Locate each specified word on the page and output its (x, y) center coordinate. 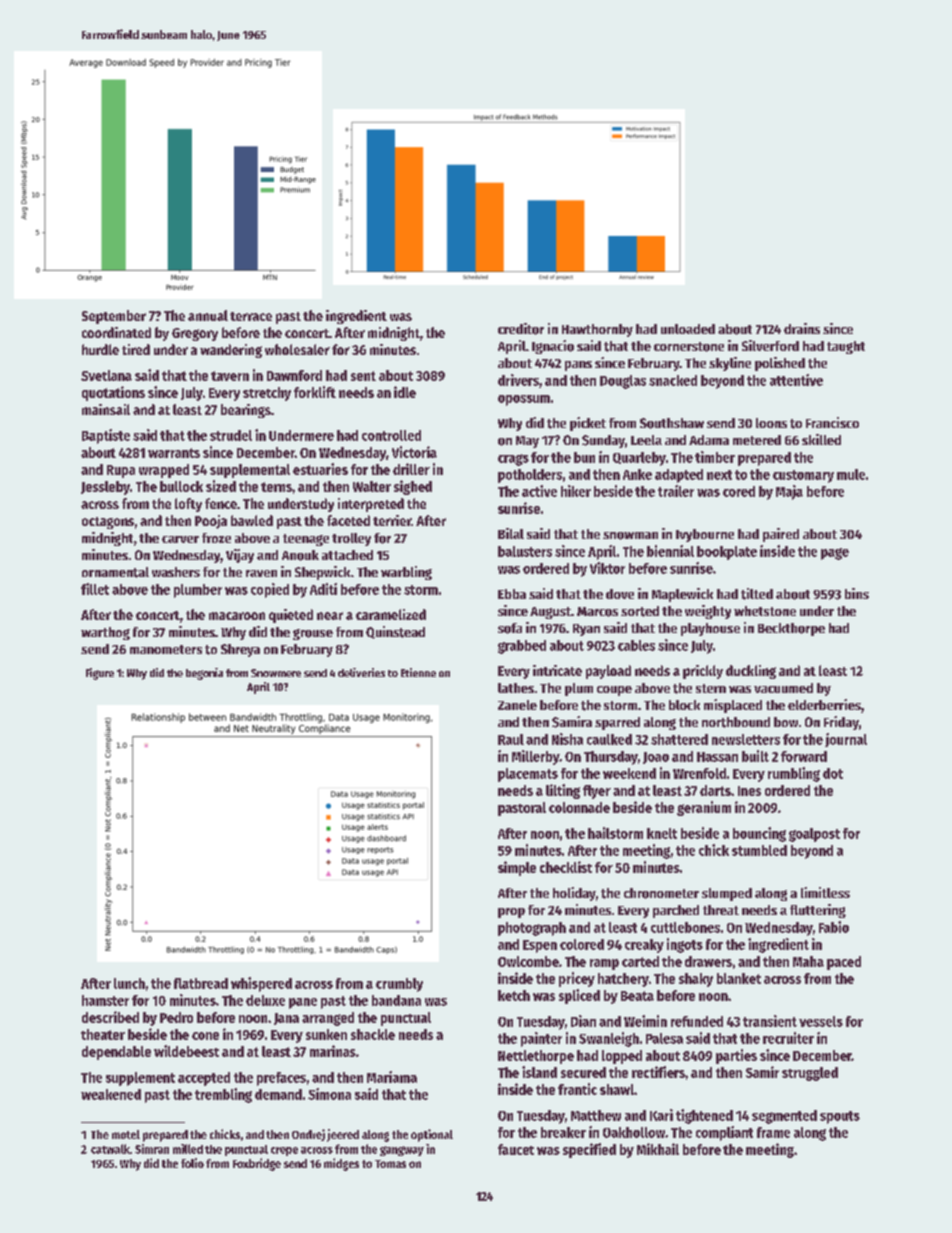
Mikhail (658, 1149)
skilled (821, 439)
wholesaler (297, 349)
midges (341, 1164)
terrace (251, 316)
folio (192, 1163)
